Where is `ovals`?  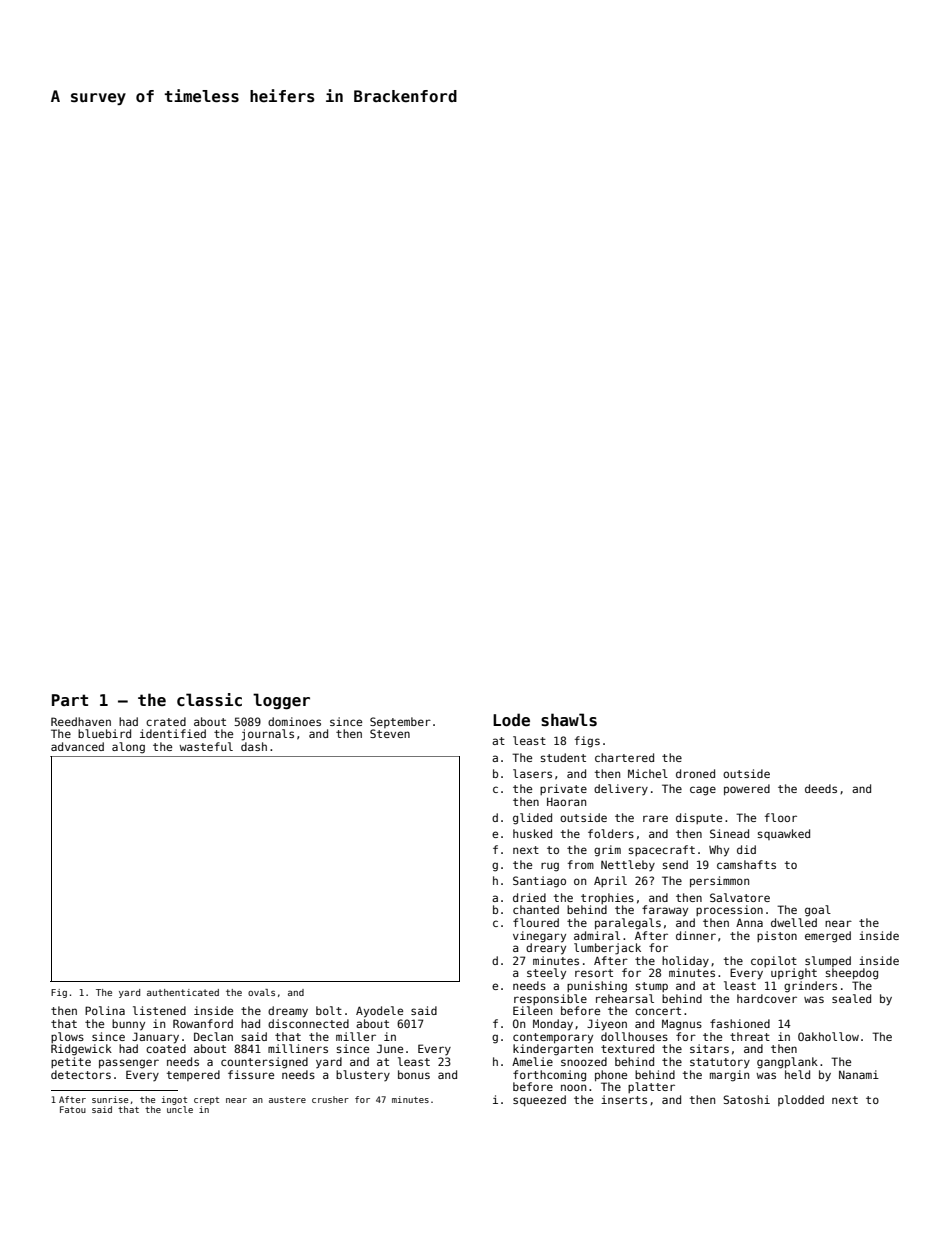
ovals is located at coordinates (261, 992).
